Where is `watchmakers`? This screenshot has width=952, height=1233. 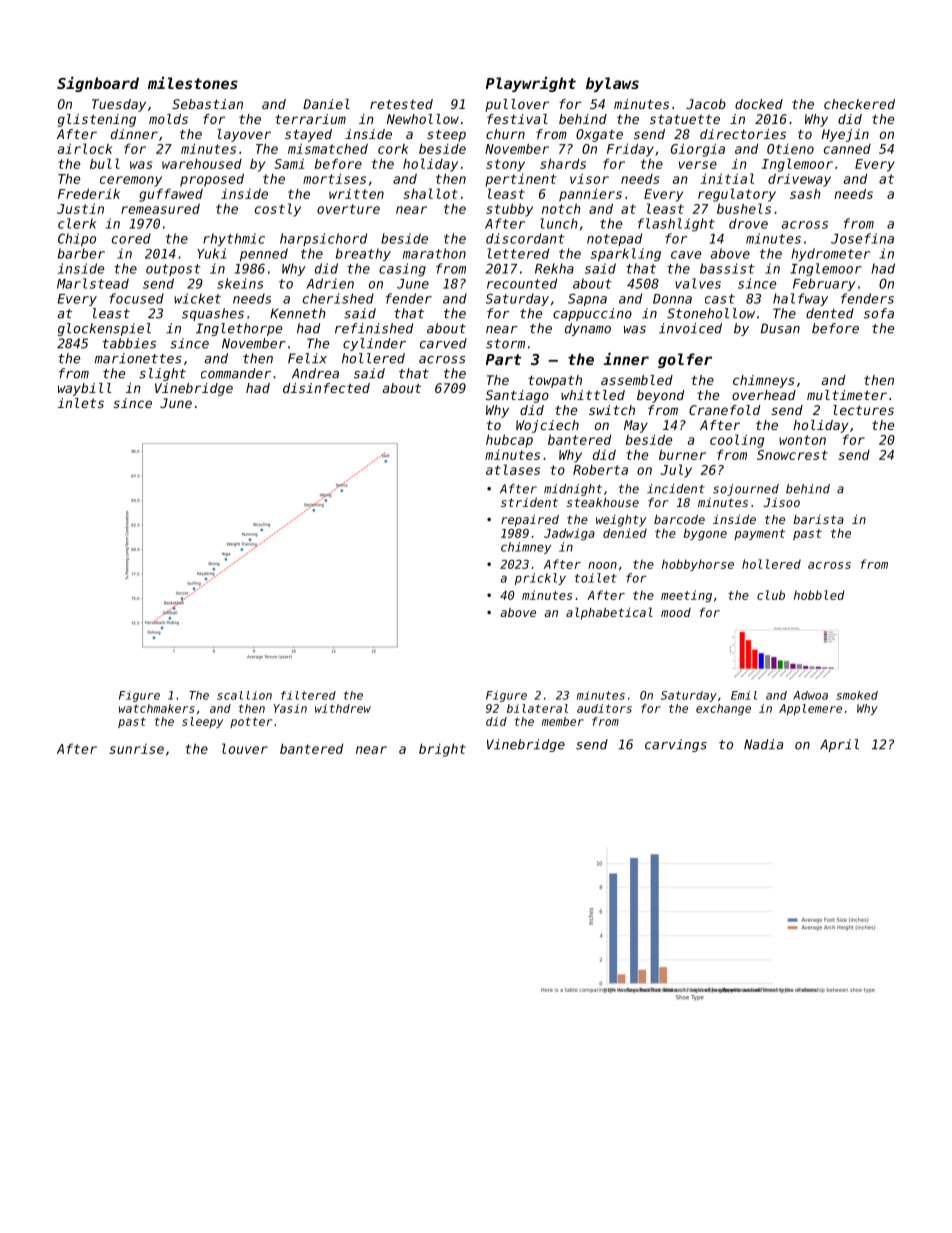
watchmakers is located at coordinates (157, 708).
